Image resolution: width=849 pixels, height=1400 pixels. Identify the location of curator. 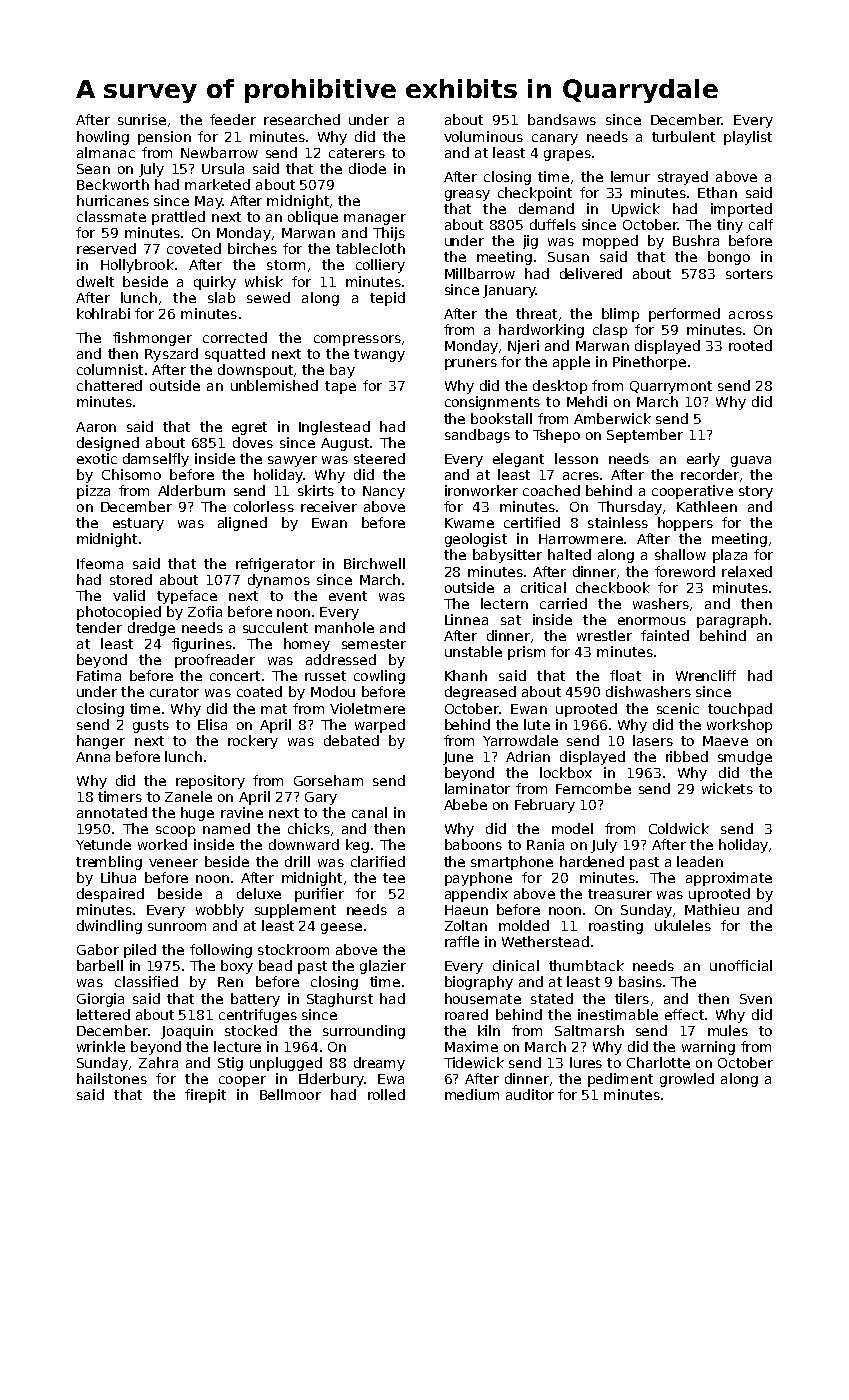
(174, 692).
